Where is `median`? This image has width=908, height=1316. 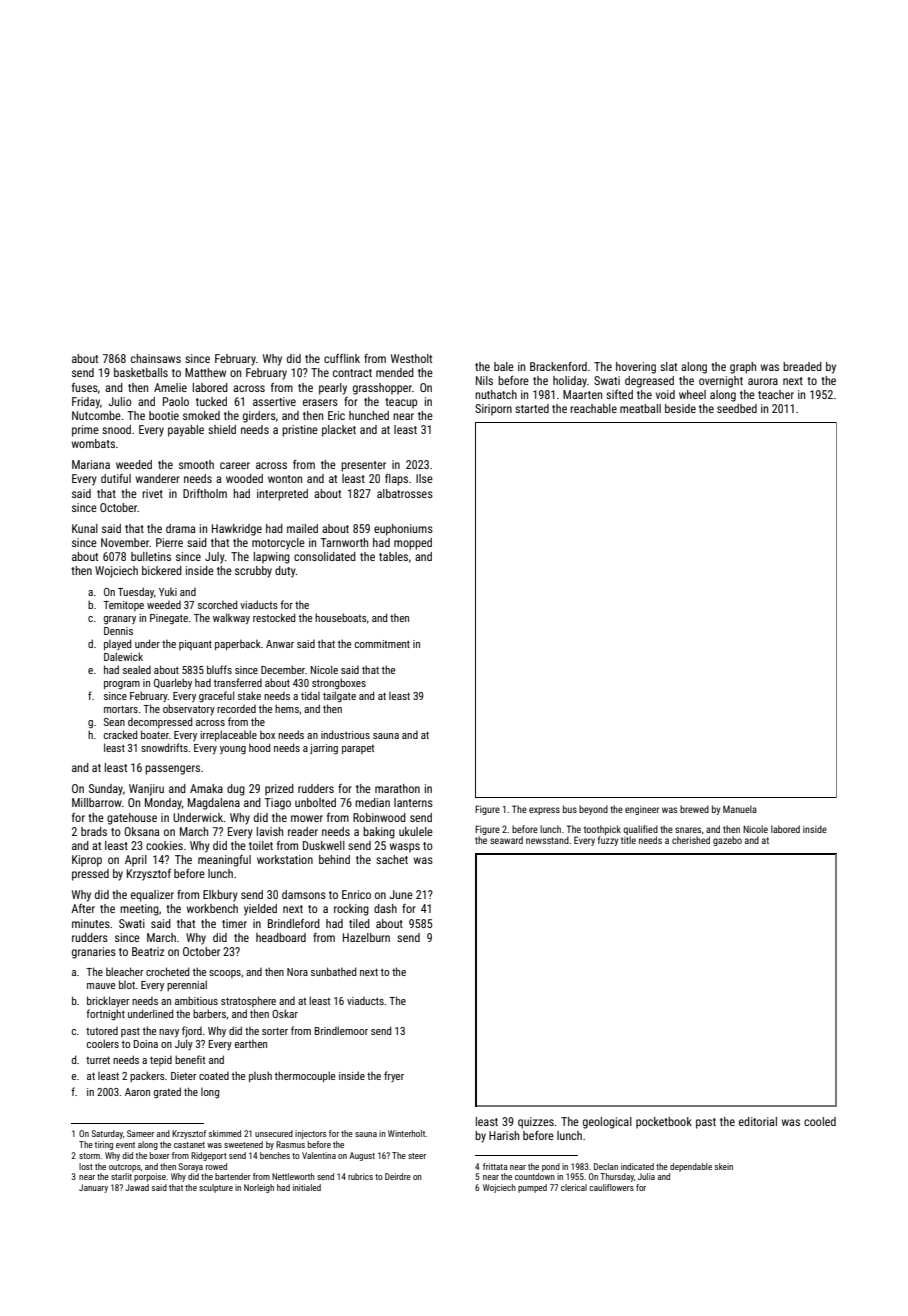
median is located at coordinates (372, 802).
